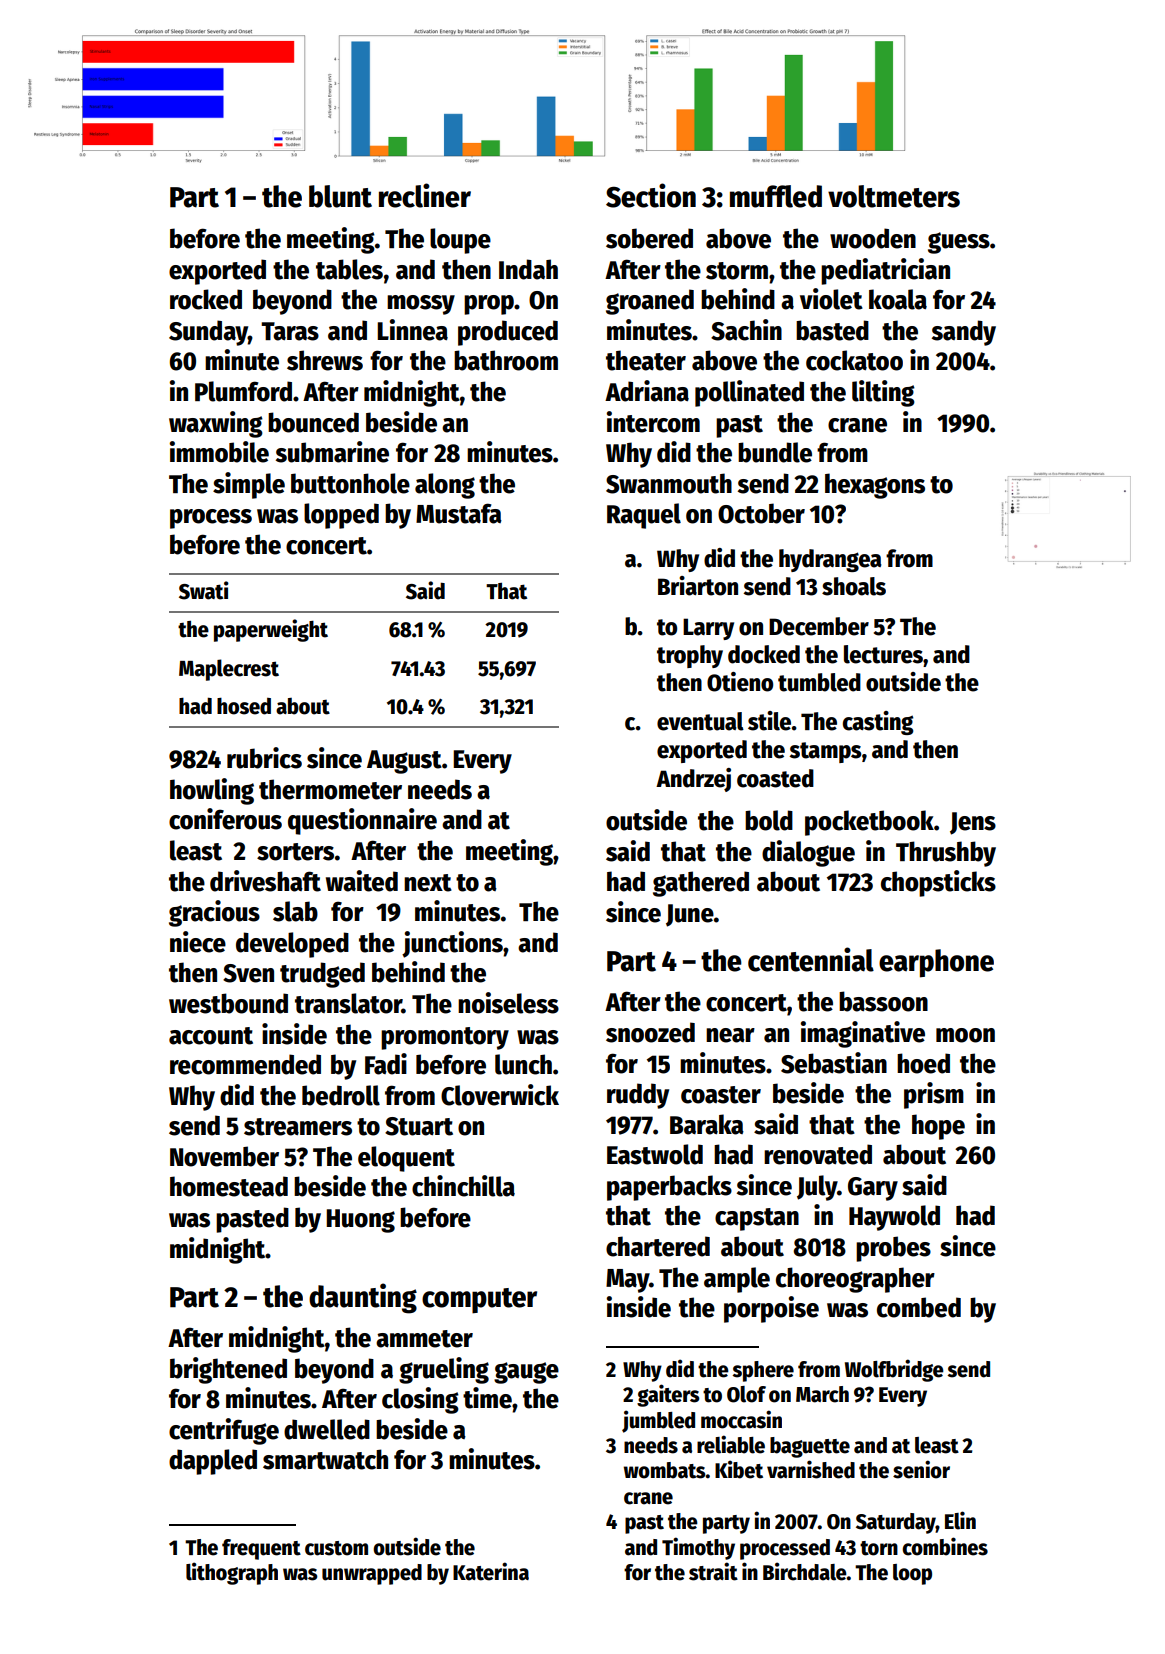 This image has width=1165, height=1654. I want to click on koala, so click(898, 299).
